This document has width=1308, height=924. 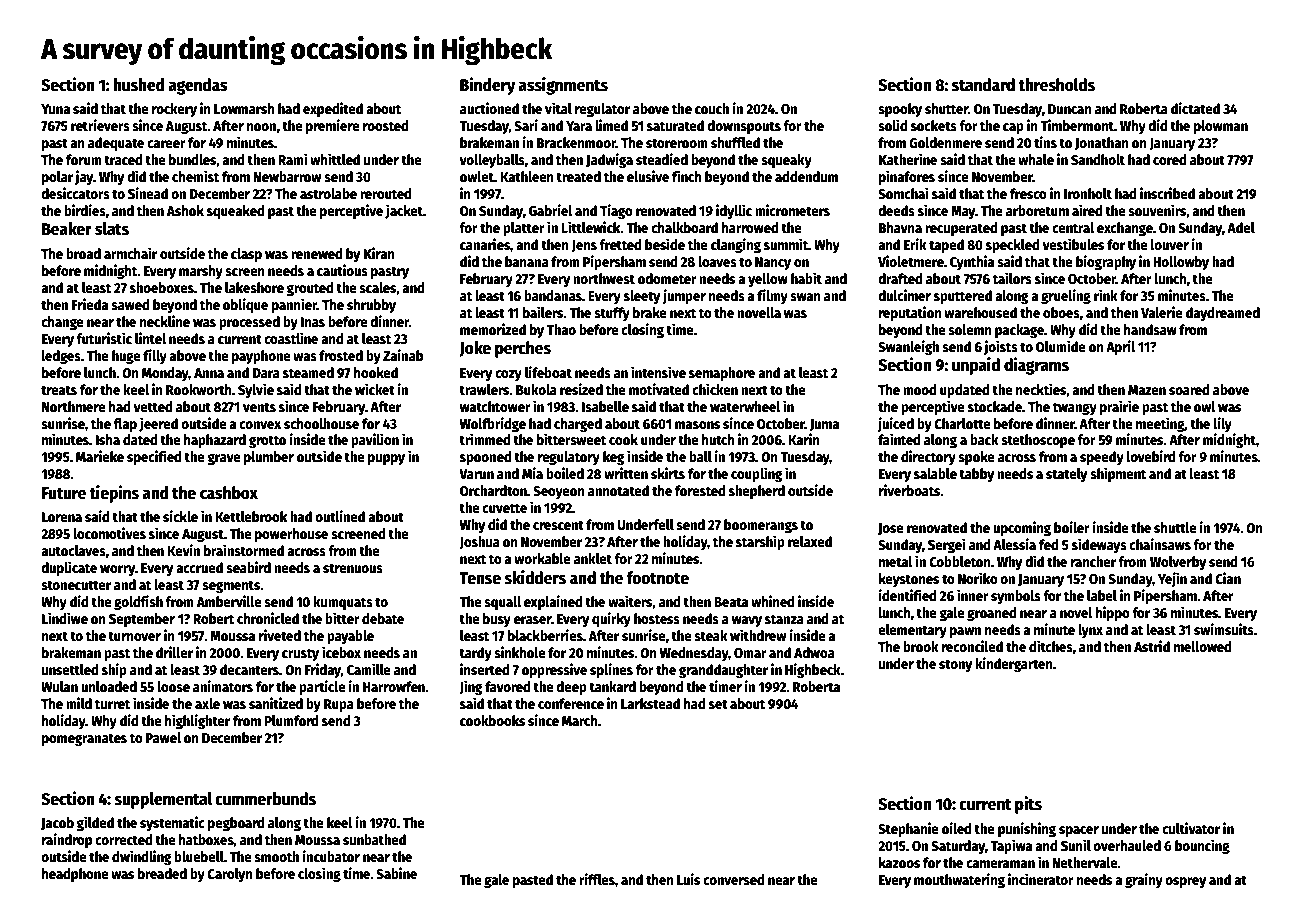 I want to click on Astrid, so click(x=1152, y=646).
